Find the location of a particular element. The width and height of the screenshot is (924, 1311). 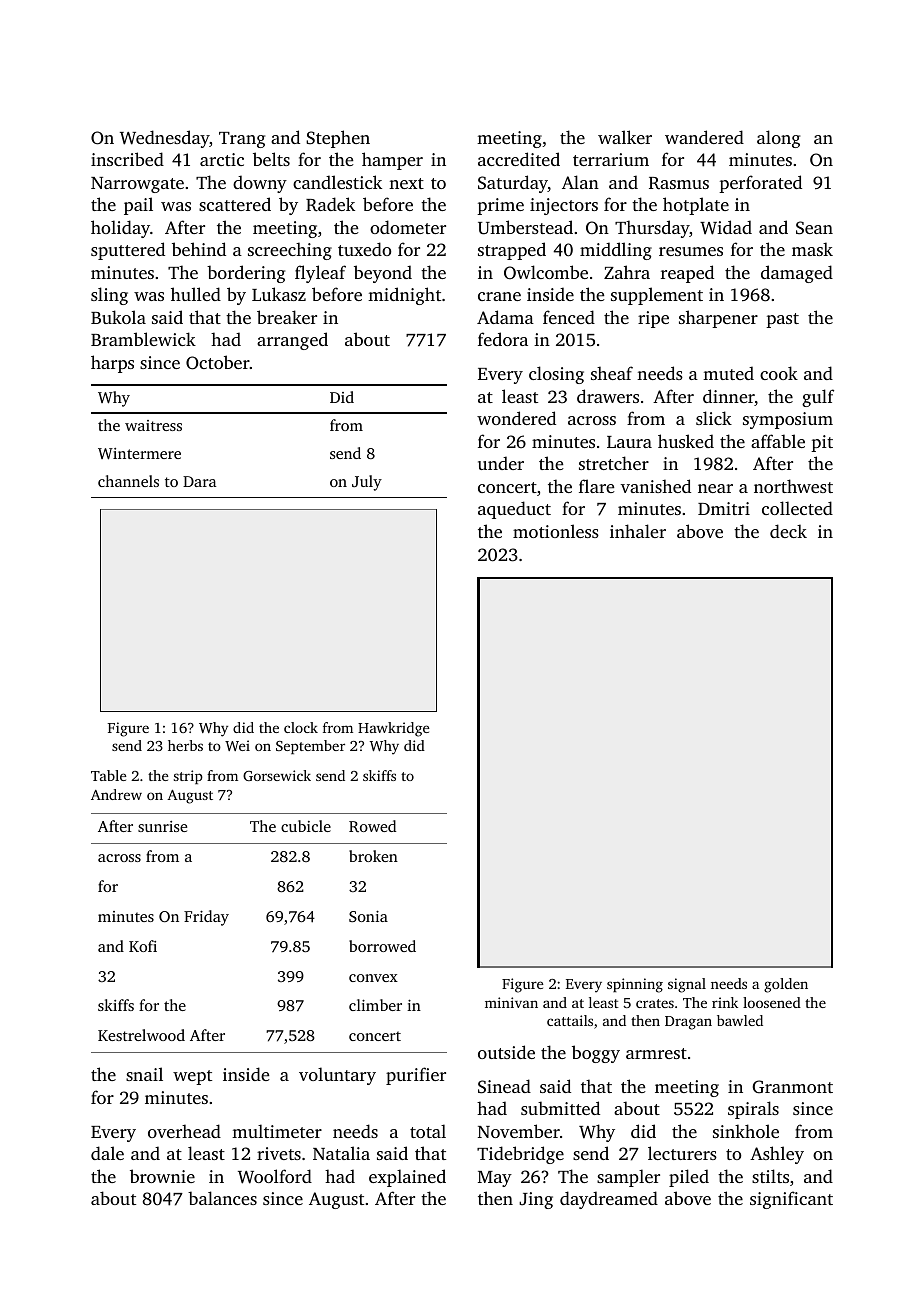

Trang is located at coordinates (242, 140).
